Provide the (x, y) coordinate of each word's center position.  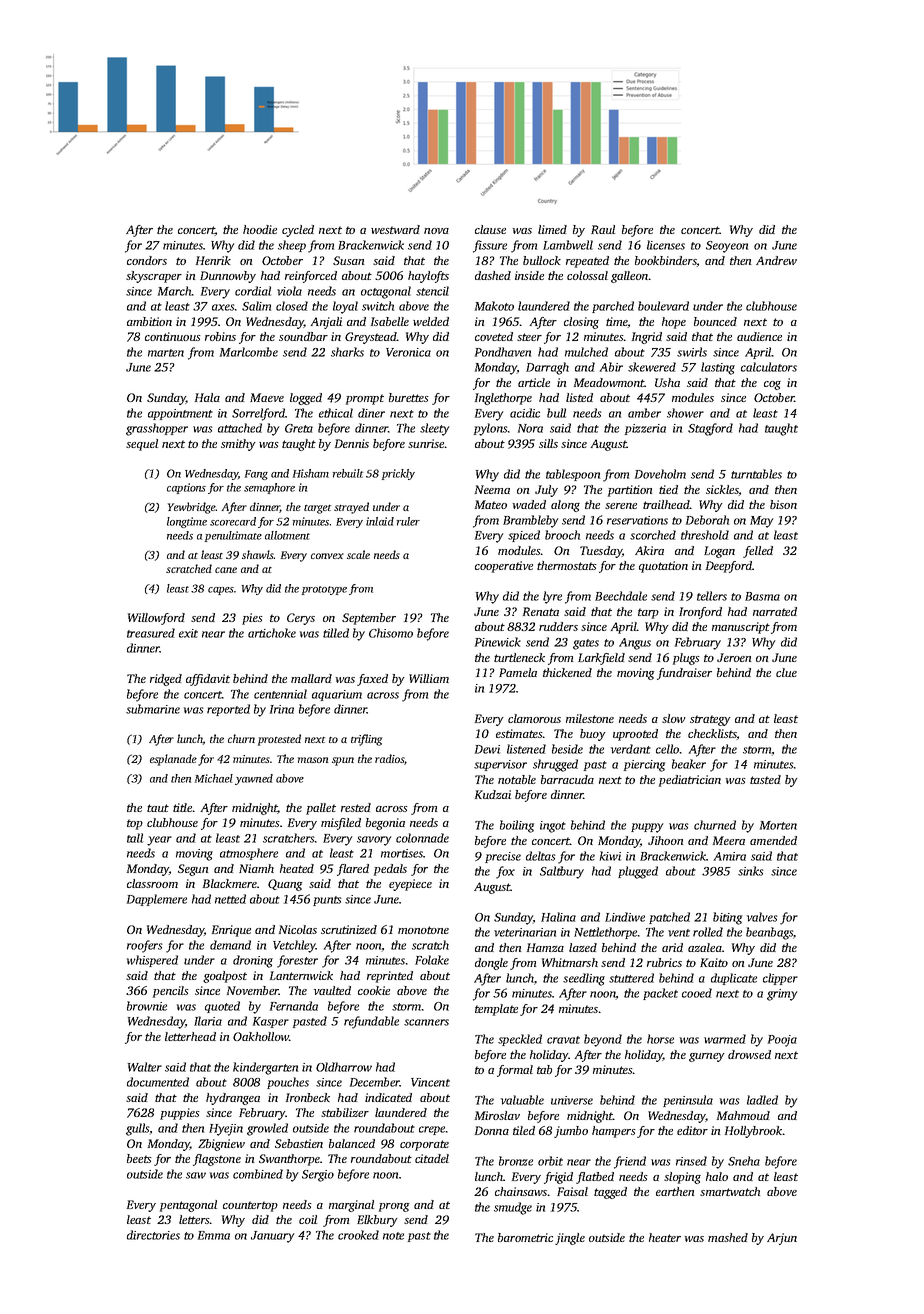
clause (490, 229)
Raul (603, 229)
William (429, 678)
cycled (298, 231)
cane (226, 570)
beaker (689, 764)
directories (153, 1235)
